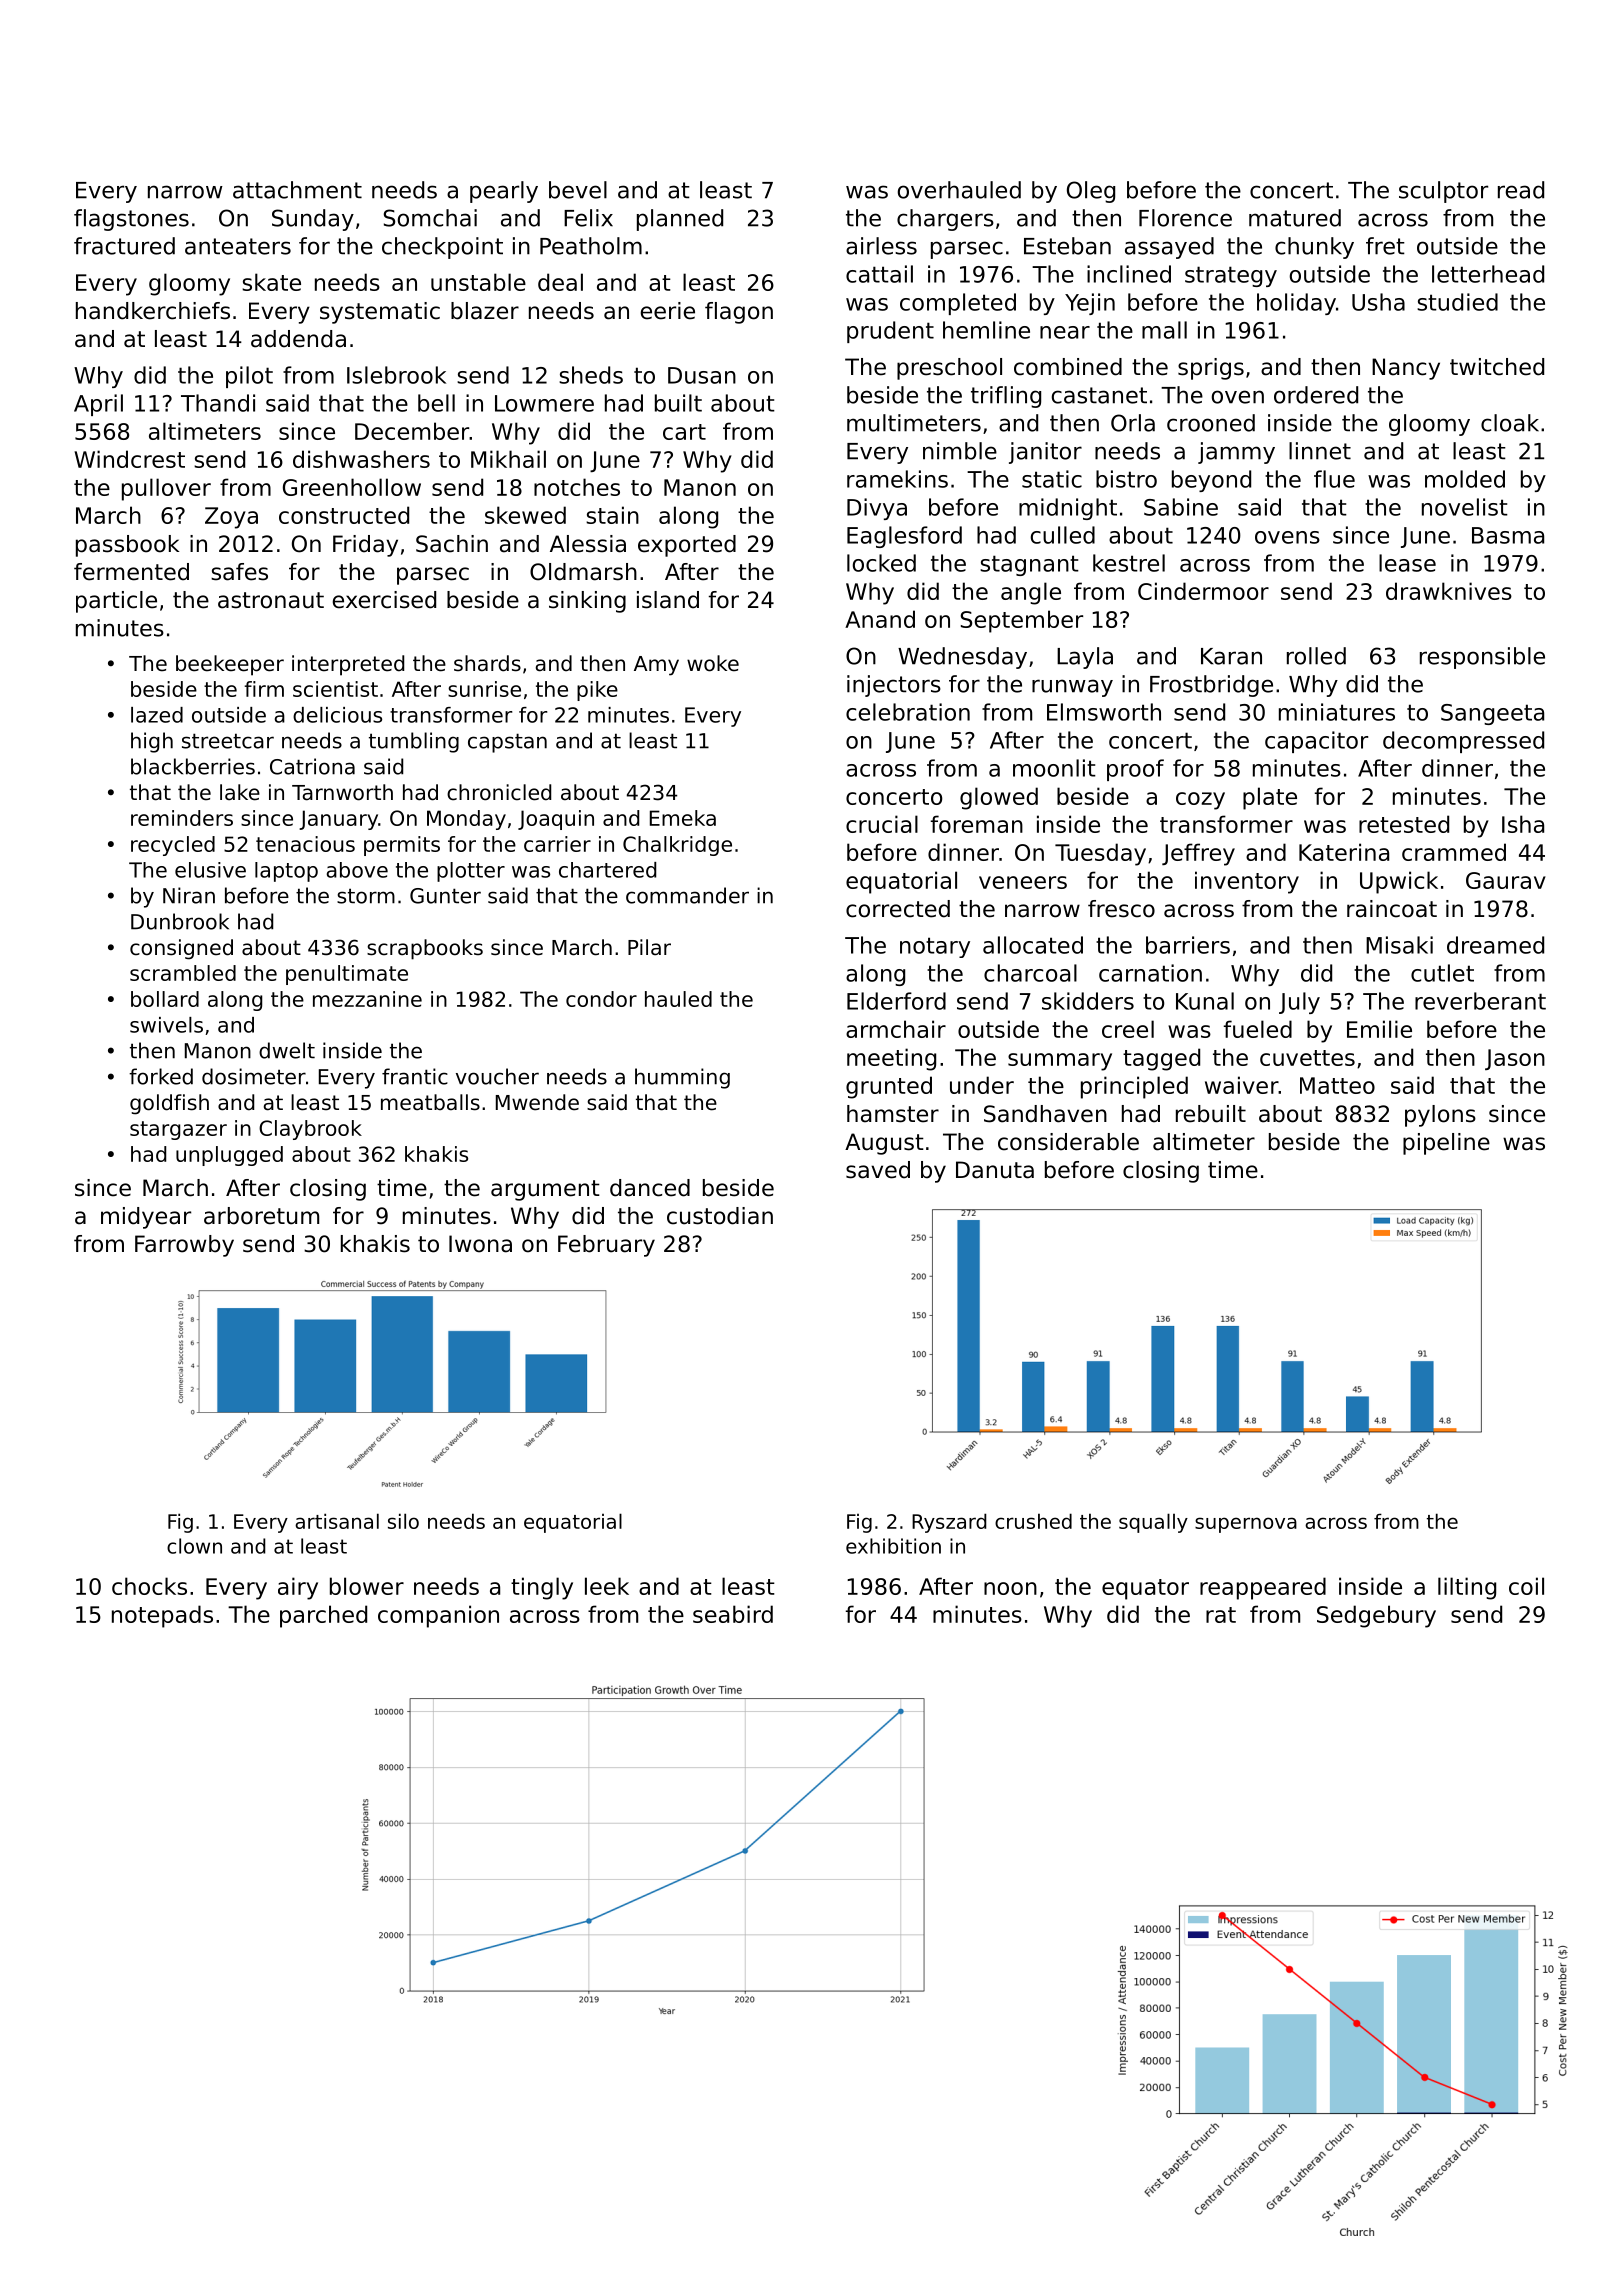 The height and width of the document is (2292, 1620). Describe the element at coordinates (129, 459) in the document. I see `Windcrest` at that location.
